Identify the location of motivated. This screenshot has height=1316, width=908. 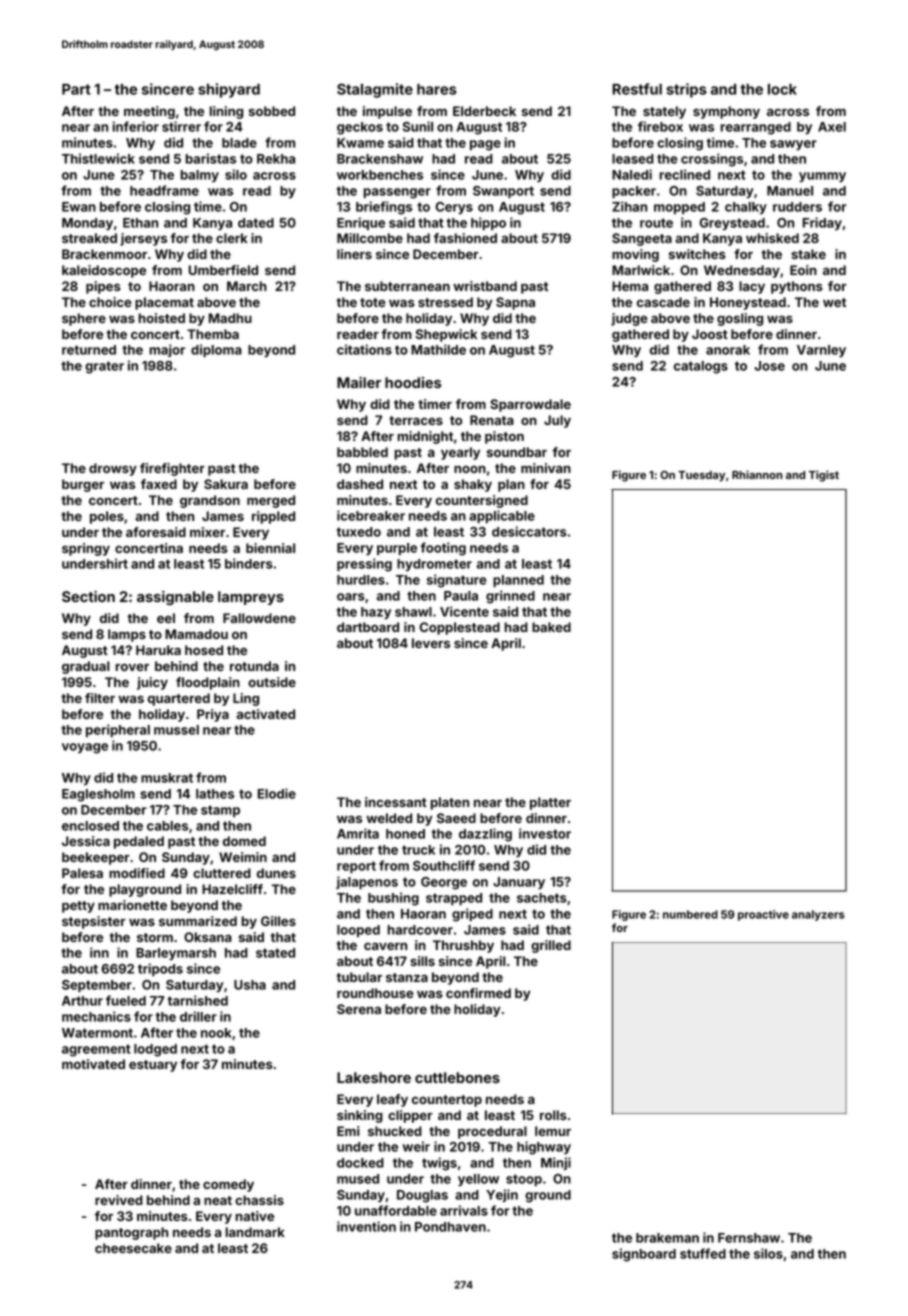
(93, 1064).
